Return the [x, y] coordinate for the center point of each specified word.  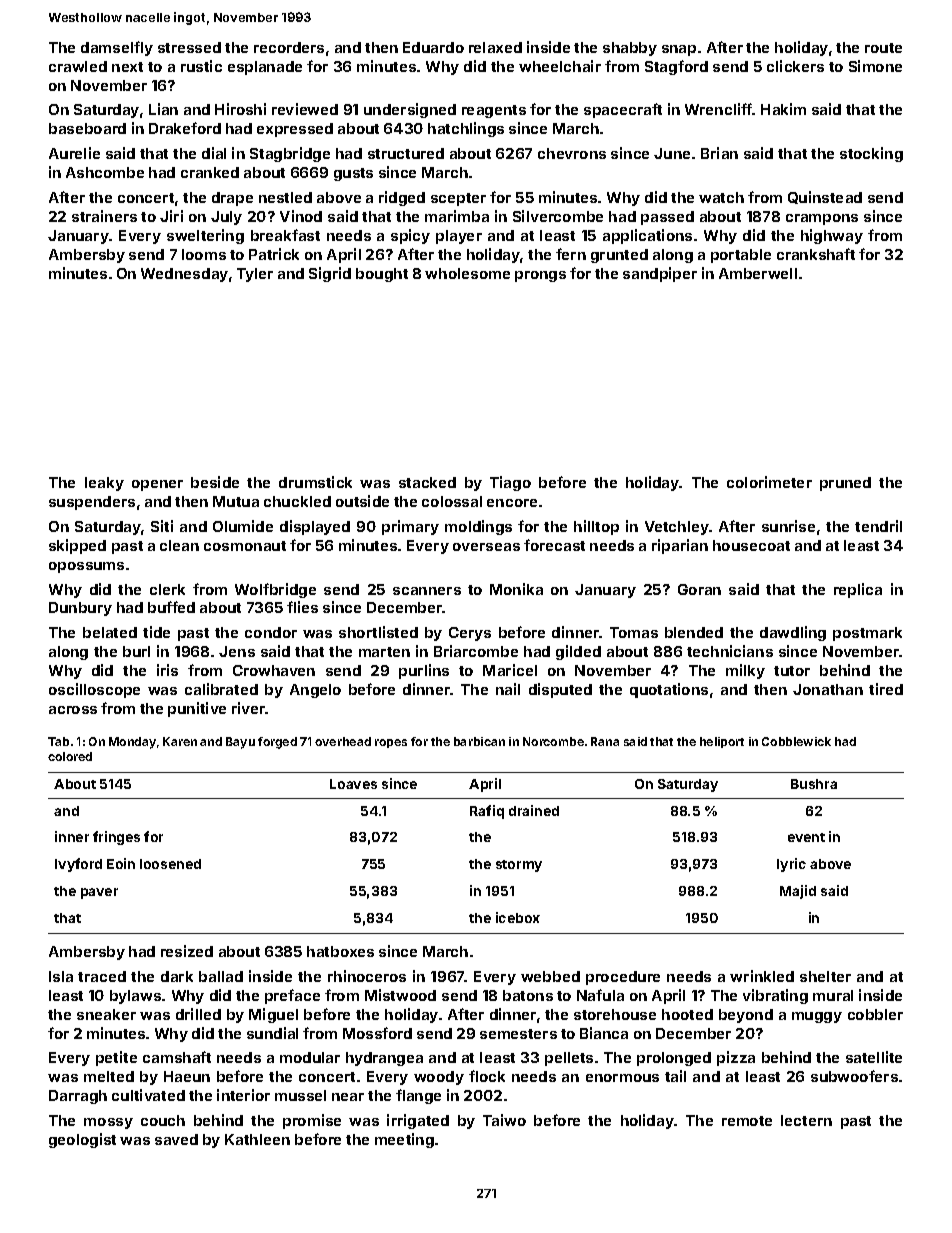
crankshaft [816, 254]
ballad [221, 976]
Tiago [510, 483]
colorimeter [769, 482]
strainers [104, 216]
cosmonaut [245, 546]
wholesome [467, 273]
